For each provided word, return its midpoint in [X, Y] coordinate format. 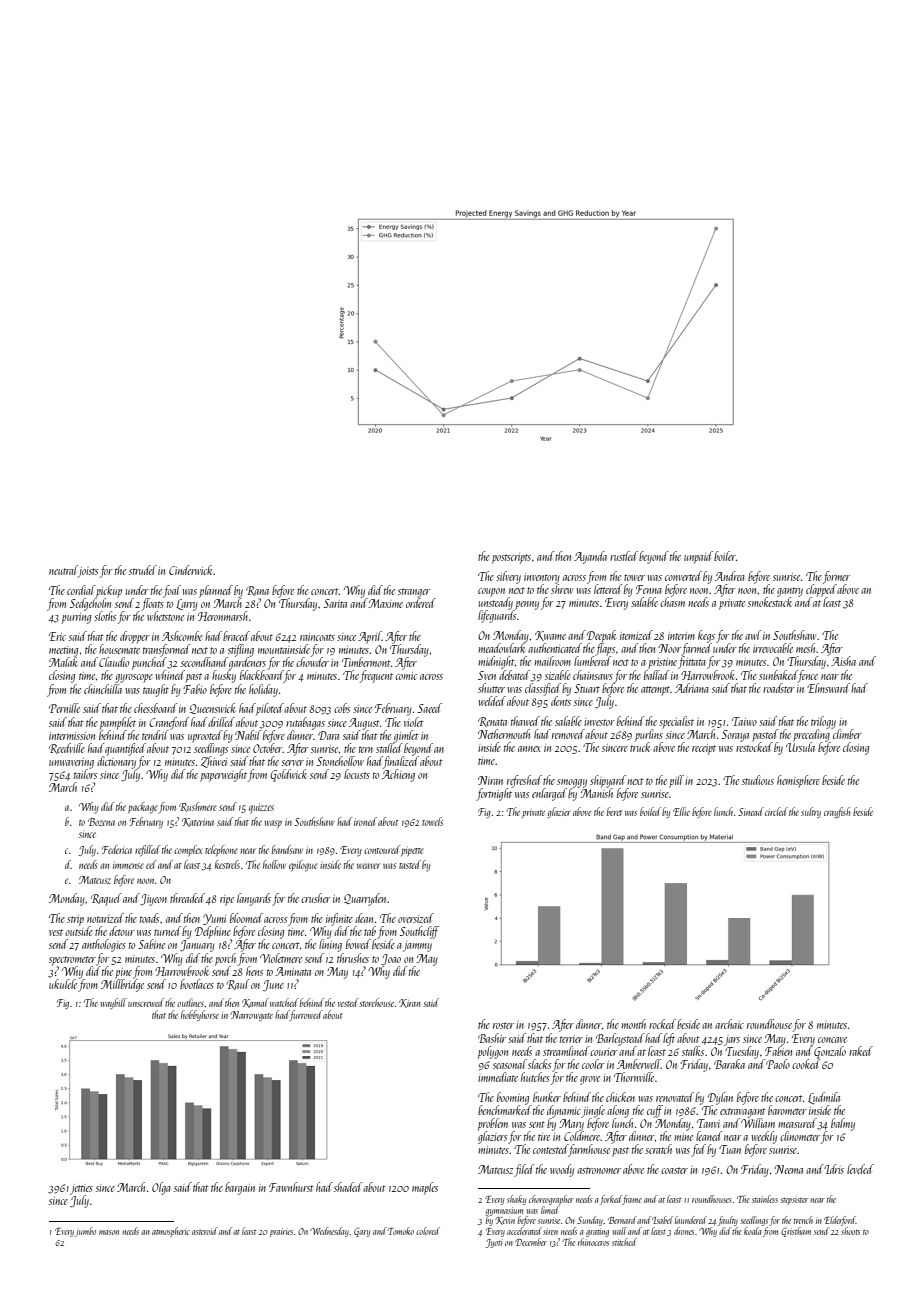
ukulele [63, 984]
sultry [811, 812]
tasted [410, 864]
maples [425, 1188]
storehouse [376, 1002]
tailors [85, 774]
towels [432, 821]
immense [128, 865]
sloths [105, 616]
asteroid [205, 1231]
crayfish [837, 812]
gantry [790, 592]
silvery [508, 577]
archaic [729, 1024]
